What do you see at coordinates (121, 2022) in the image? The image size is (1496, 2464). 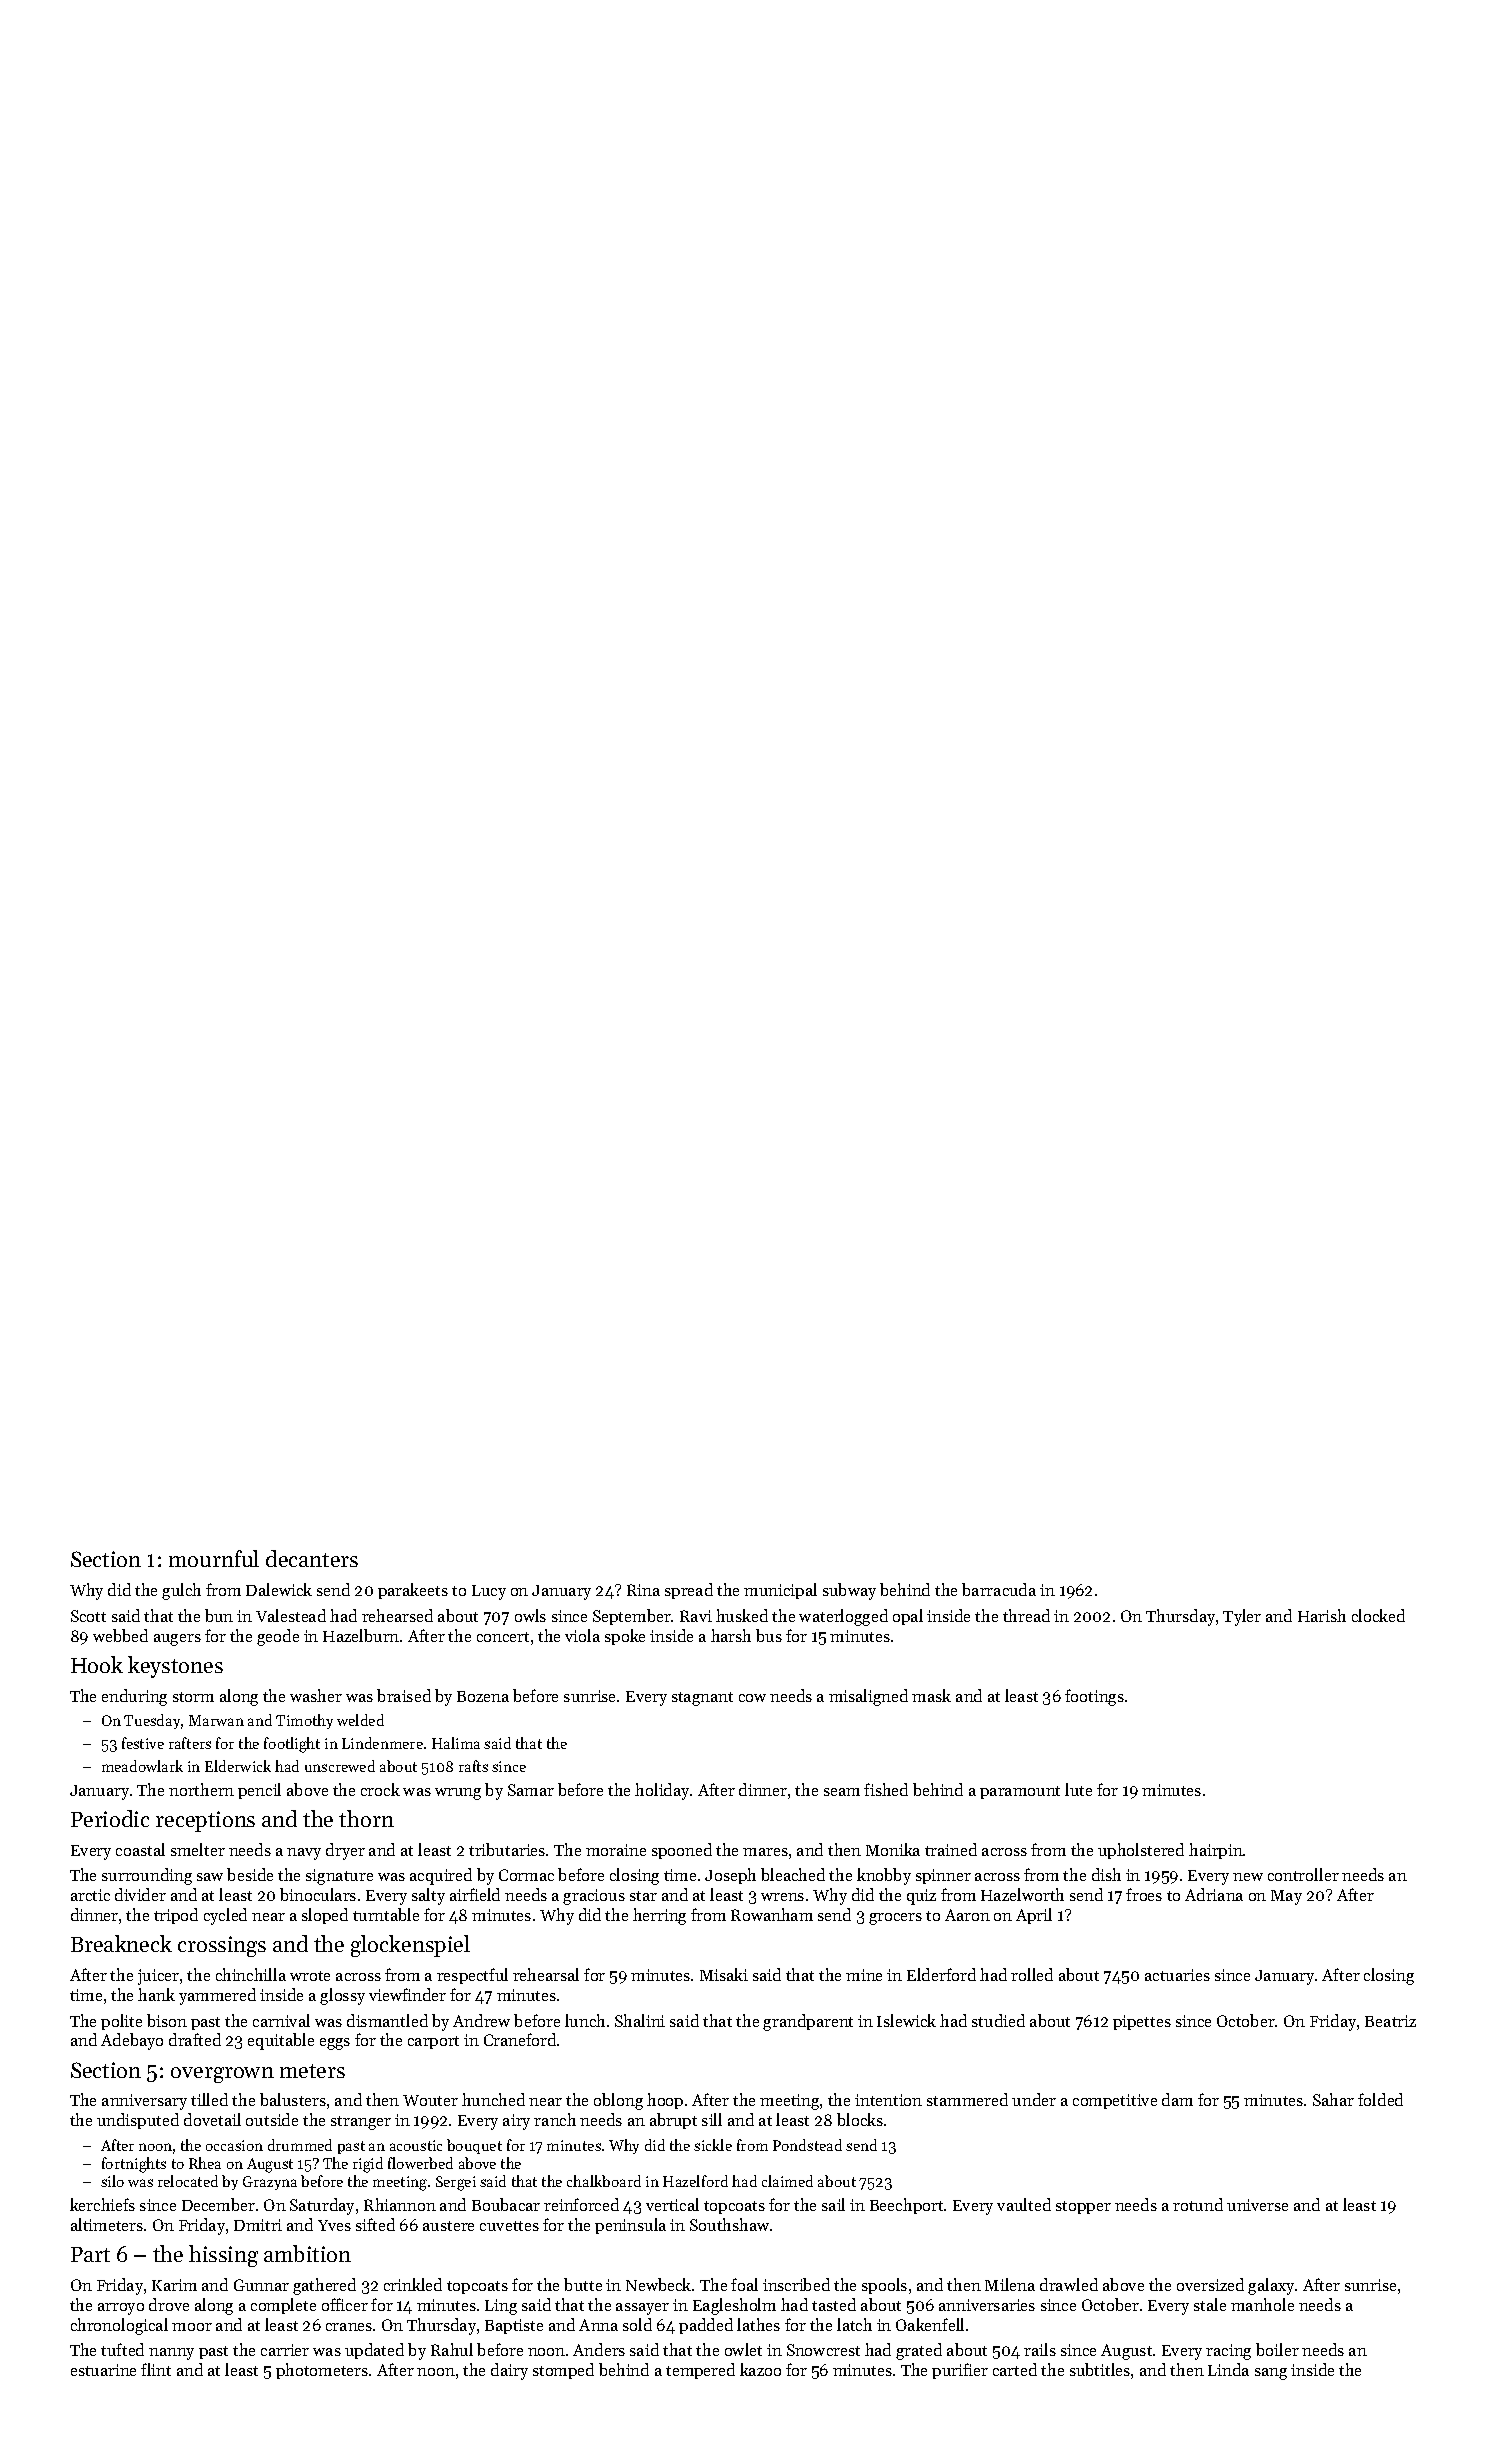 I see `polite` at bounding box center [121, 2022].
